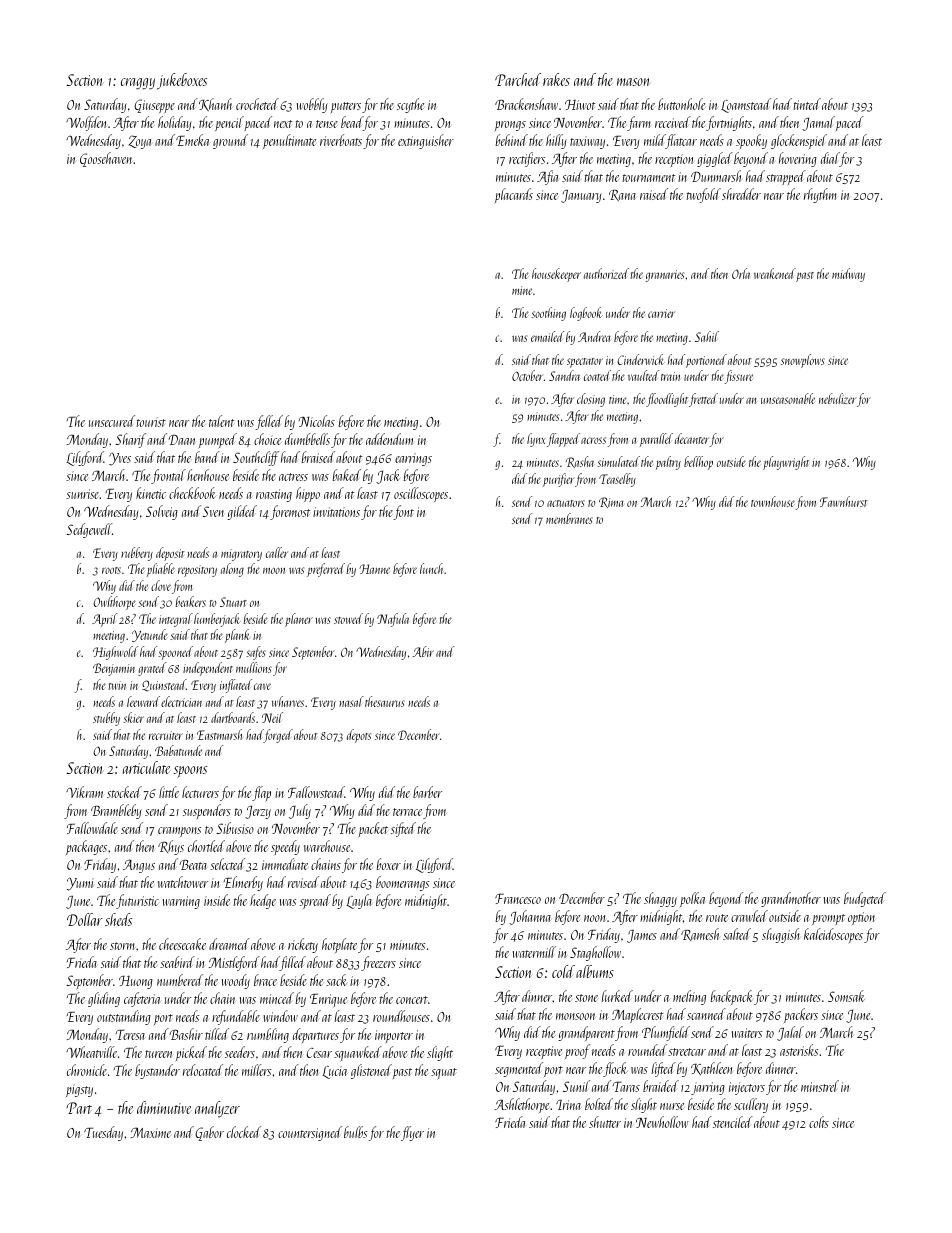 This screenshot has width=952, height=1233. What do you see at coordinates (289, 141) in the screenshot?
I see `penultimate` at bounding box center [289, 141].
